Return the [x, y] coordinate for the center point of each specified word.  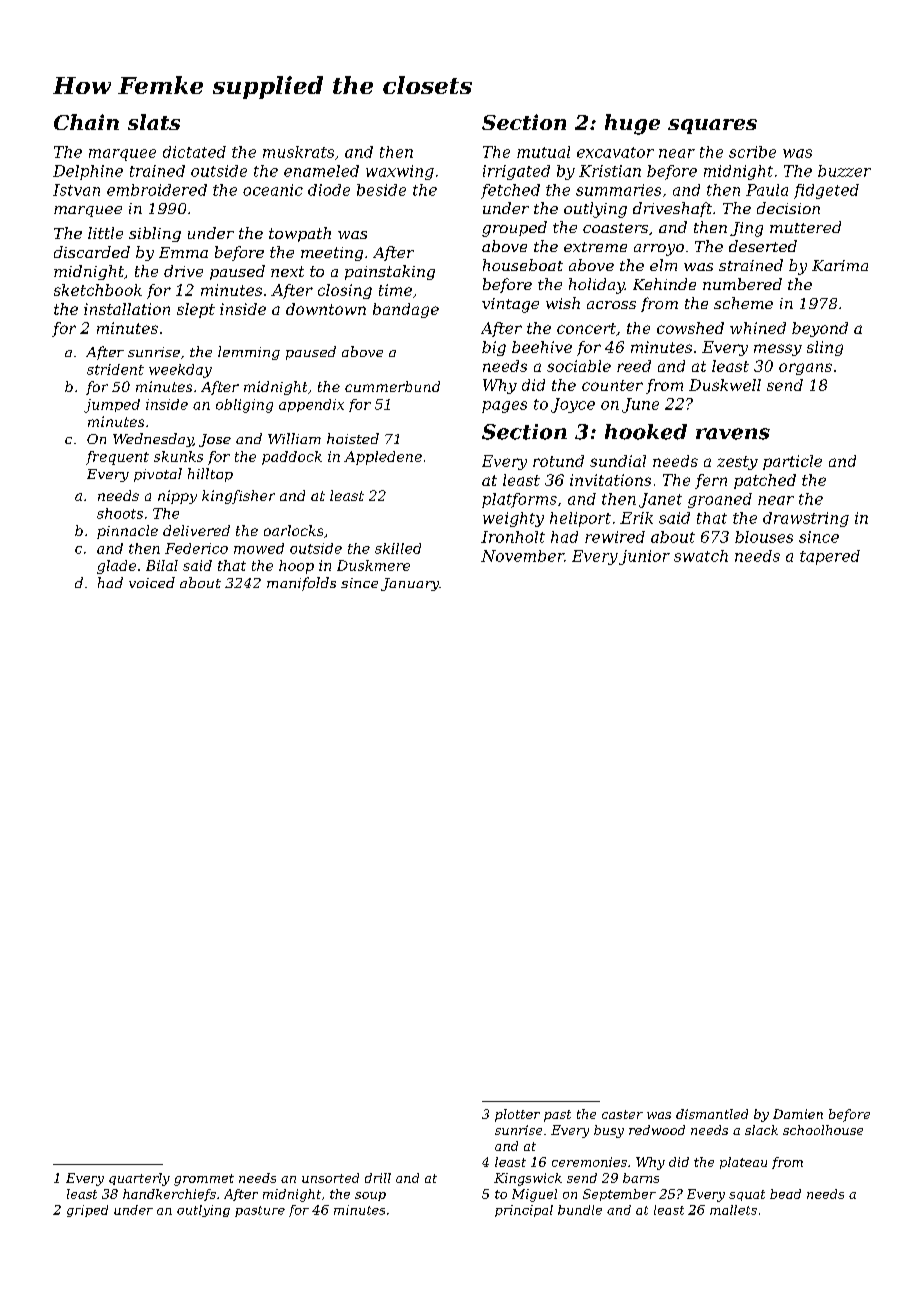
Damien [798, 1114]
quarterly [139, 1179]
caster [622, 1114]
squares [712, 126]
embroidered [157, 190]
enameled [321, 171]
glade [116, 567]
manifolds [301, 584]
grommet [204, 1180]
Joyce [573, 405]
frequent [117, 458]
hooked [646, 432]
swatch [701, 556]
